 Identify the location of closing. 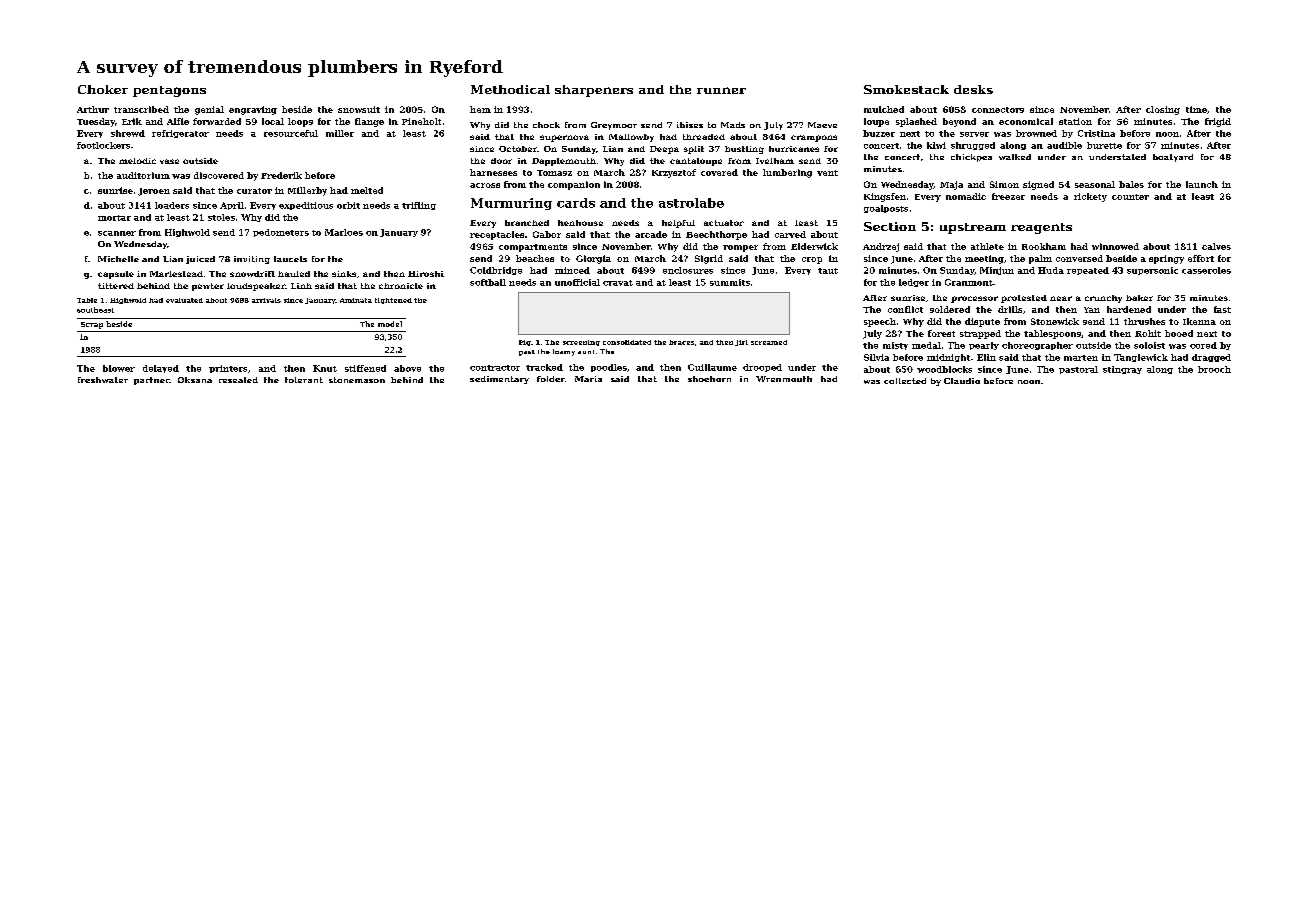
(1163, 110).
